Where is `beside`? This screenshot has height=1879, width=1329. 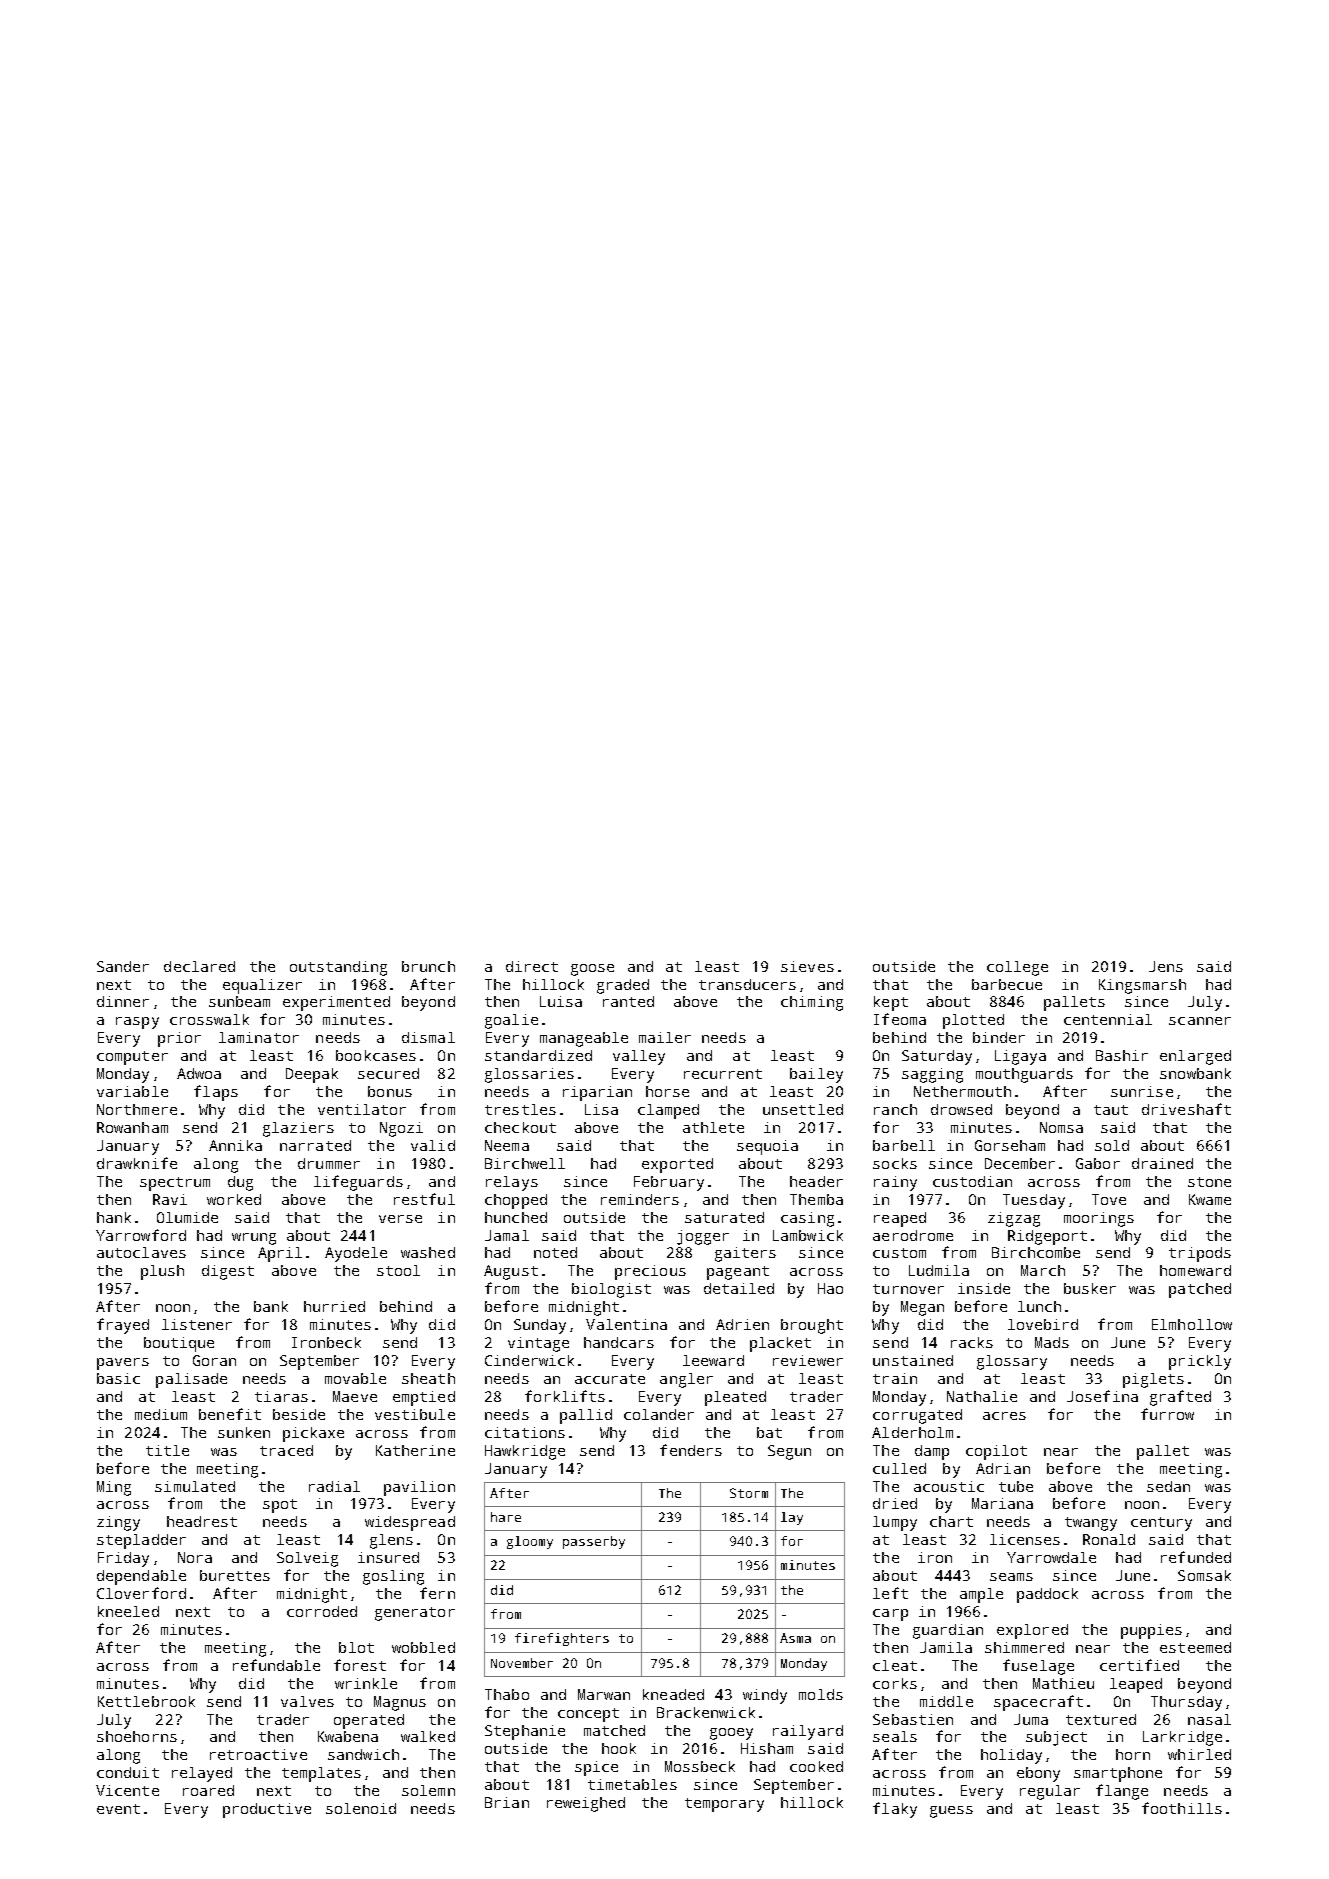
beside is located at coordinates (299, 1414).
